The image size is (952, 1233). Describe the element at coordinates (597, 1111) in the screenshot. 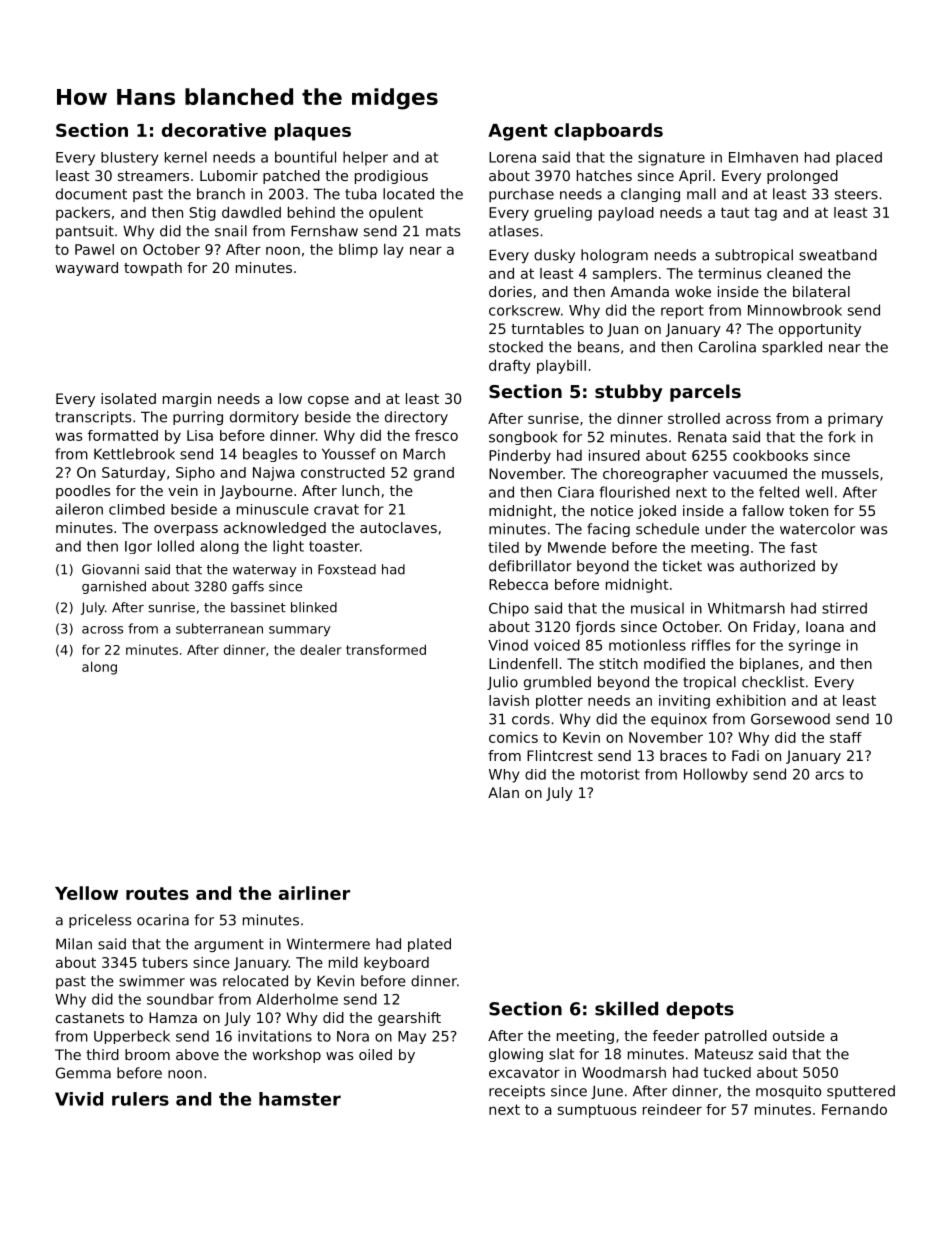

I see `sumptuous` at that location.
